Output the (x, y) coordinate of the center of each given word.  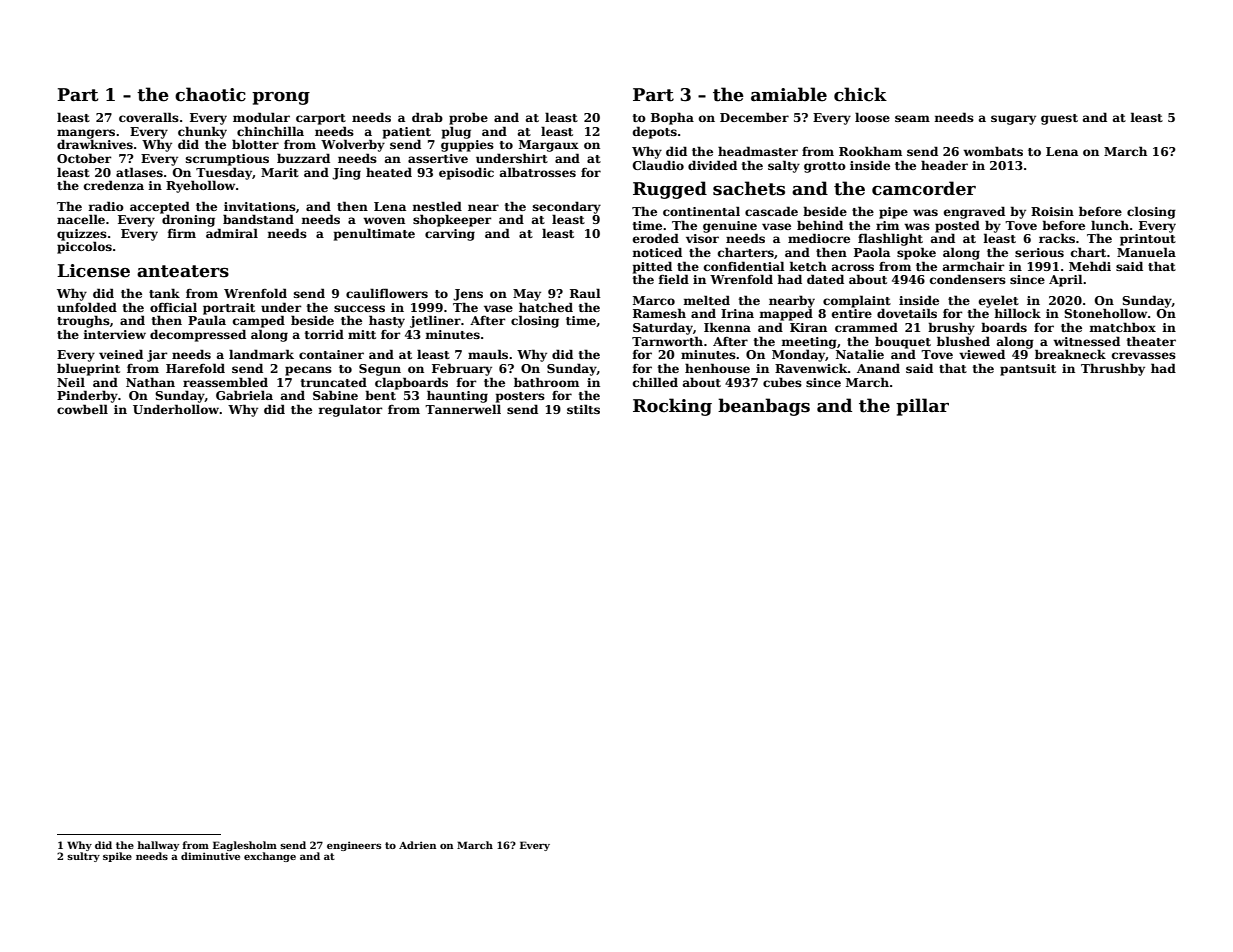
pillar (922, 407)
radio (106, 206)
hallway (158, 846)
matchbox (1122, 327)
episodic (466, 173)
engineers (354, 846)
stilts (583, 409)
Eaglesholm (245, 846)
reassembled (225, 382)
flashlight (890, 239)
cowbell (82, 409)
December (754, 117)
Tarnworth (667, 341)
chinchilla (270, 131)
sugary (1013, 120)
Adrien (417, 845)
